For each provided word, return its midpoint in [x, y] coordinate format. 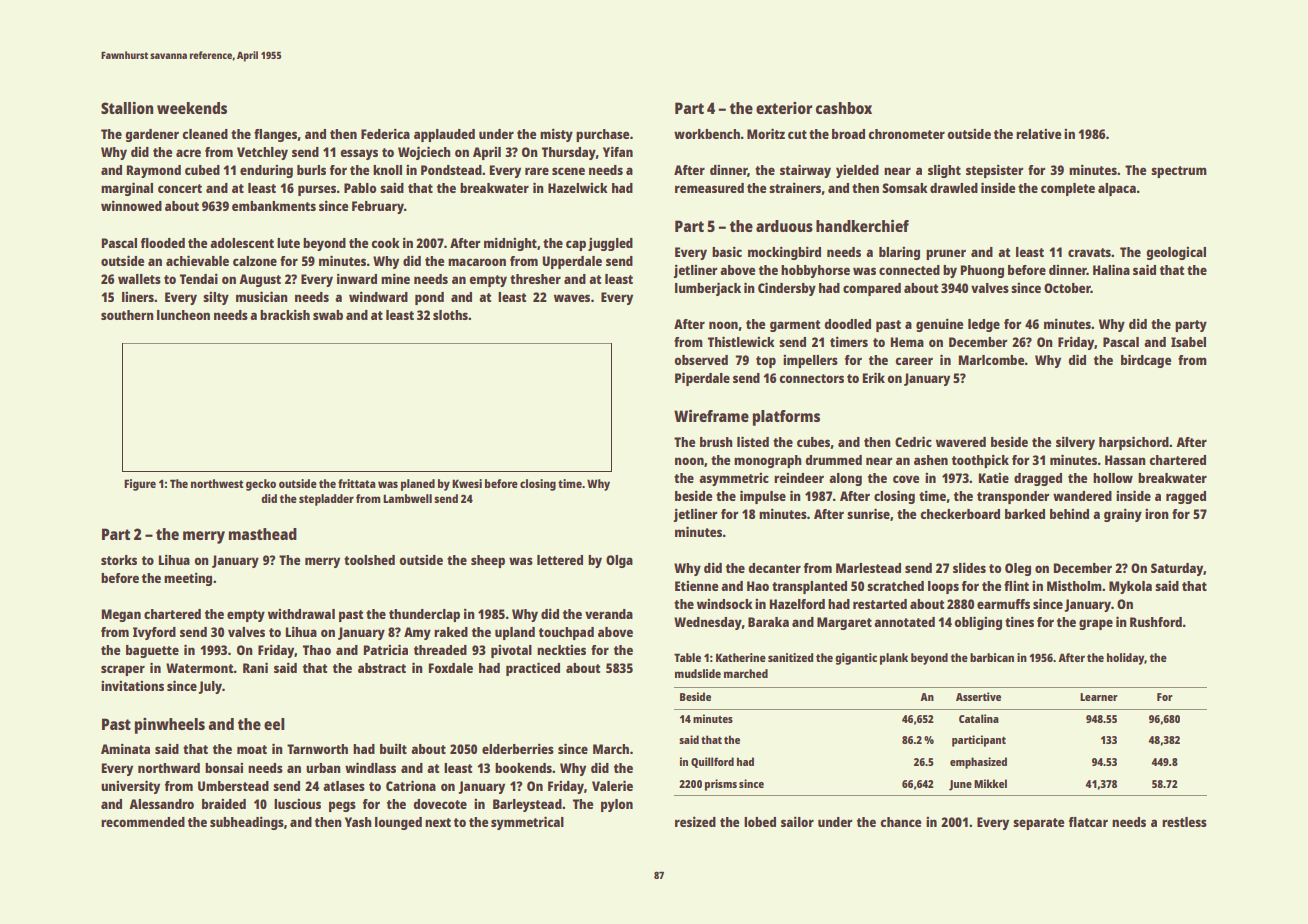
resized [695, 821]
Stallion [127, 108]
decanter [774, 568]
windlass [370, 767]
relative [1038, 134]
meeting [188, 579]
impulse [763, 497]
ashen [931, 460]
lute [288, 243]
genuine [939, 325]
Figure [140, 485]
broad [848, 134]
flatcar [1088, 822]
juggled [610, 244]
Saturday [1177, 569]
